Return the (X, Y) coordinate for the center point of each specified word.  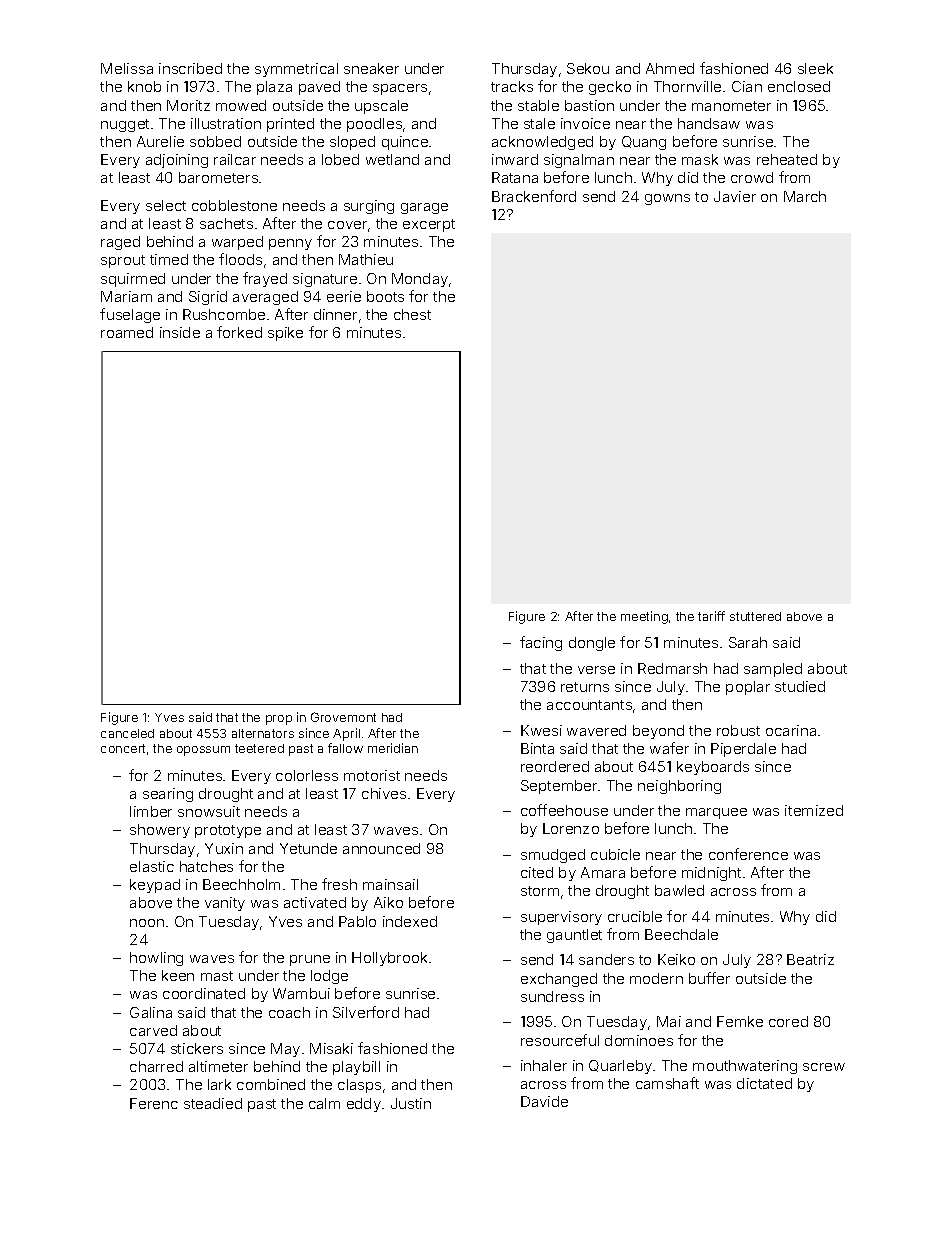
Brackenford (534, 196)
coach (289, 1012)
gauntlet (574, 936)
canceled (127, 733)
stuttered (755, 616)
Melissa (127, 68)
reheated (787, 159)
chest (412, 314)
